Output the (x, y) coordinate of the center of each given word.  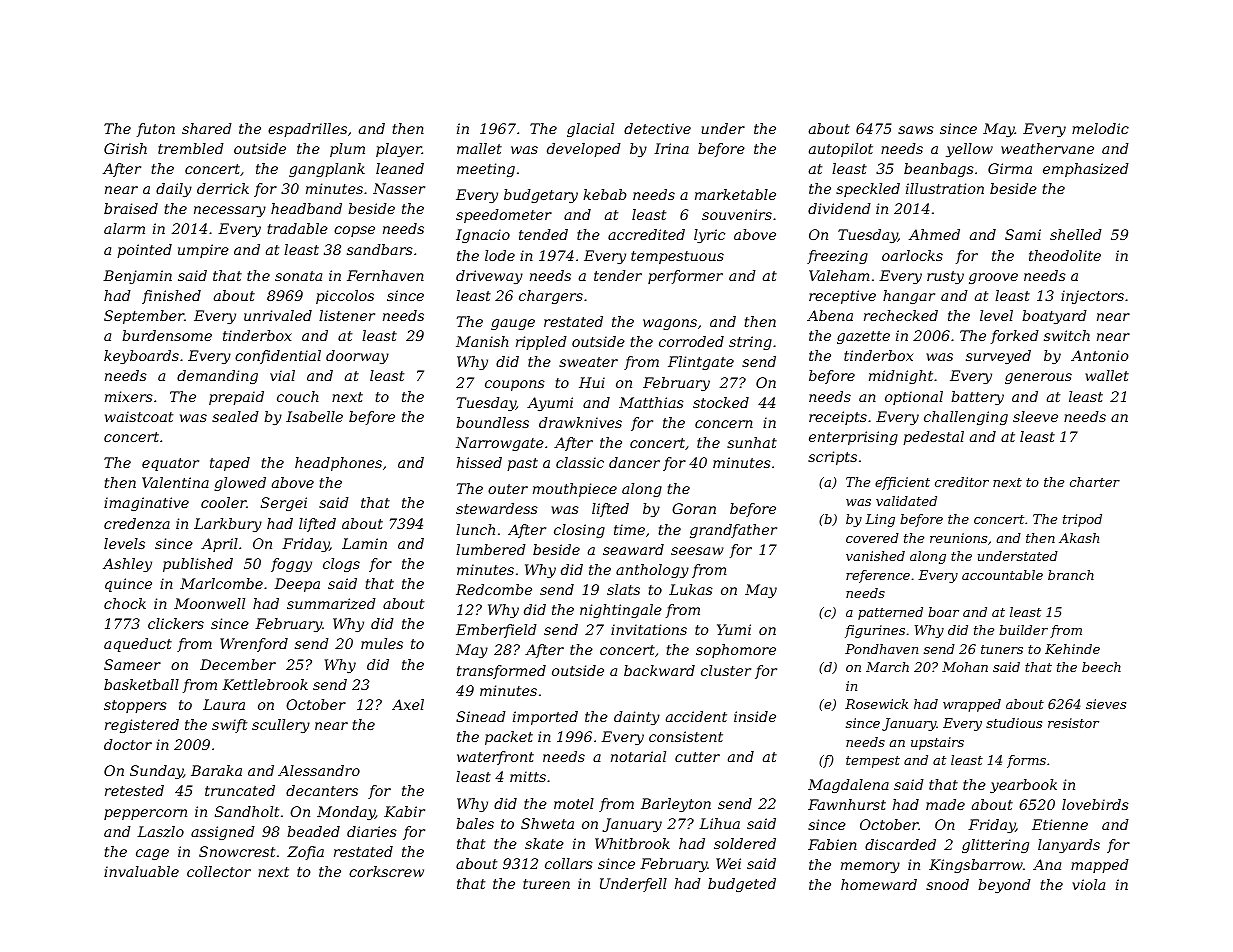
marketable (735, 194)
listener (347, 315)
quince (128, 585)
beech (1101, 667)
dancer (634, 462)
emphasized (1086, 170)
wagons (670, 324)
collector (219, 871)
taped (230, 464)
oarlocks (912, 255)
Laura (224, 704)
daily (174, 190)
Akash (1079, 538)
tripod (1082, 520)
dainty (637, 718)
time (629, 529)
